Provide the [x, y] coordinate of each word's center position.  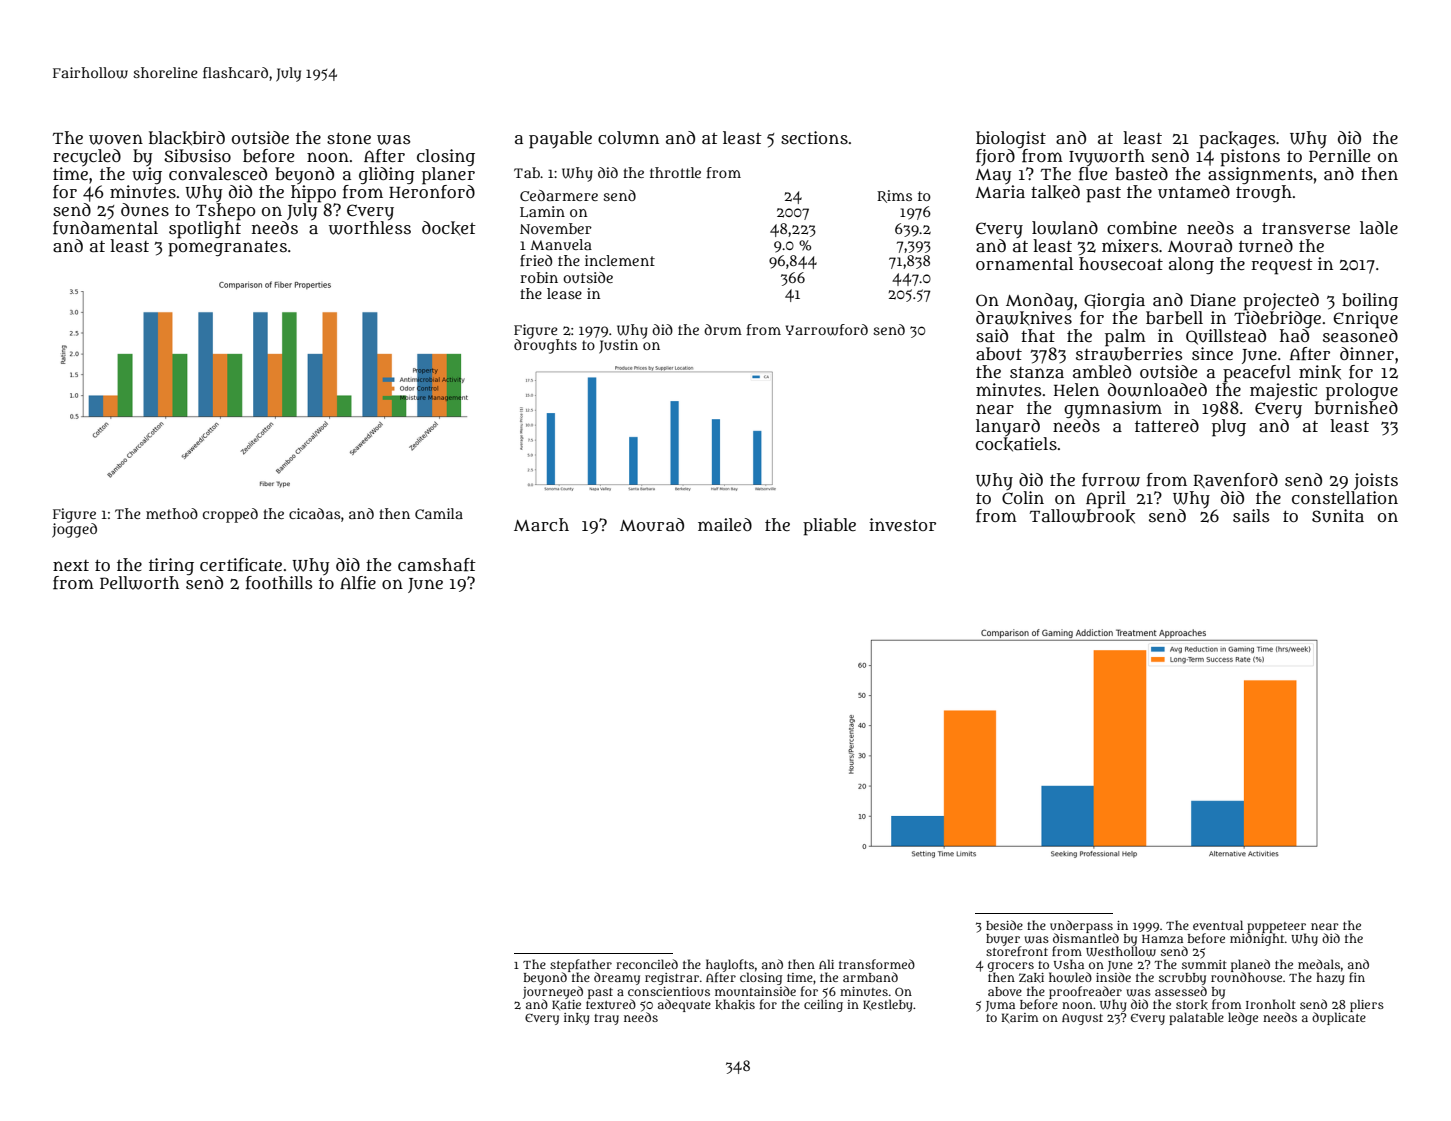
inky [577, 1019]
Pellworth [139, 583]
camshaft [437, 565]
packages [1237, 140]
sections [814, 137]
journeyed [553, 992]
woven [116, 139]
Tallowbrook [1082, 516]
